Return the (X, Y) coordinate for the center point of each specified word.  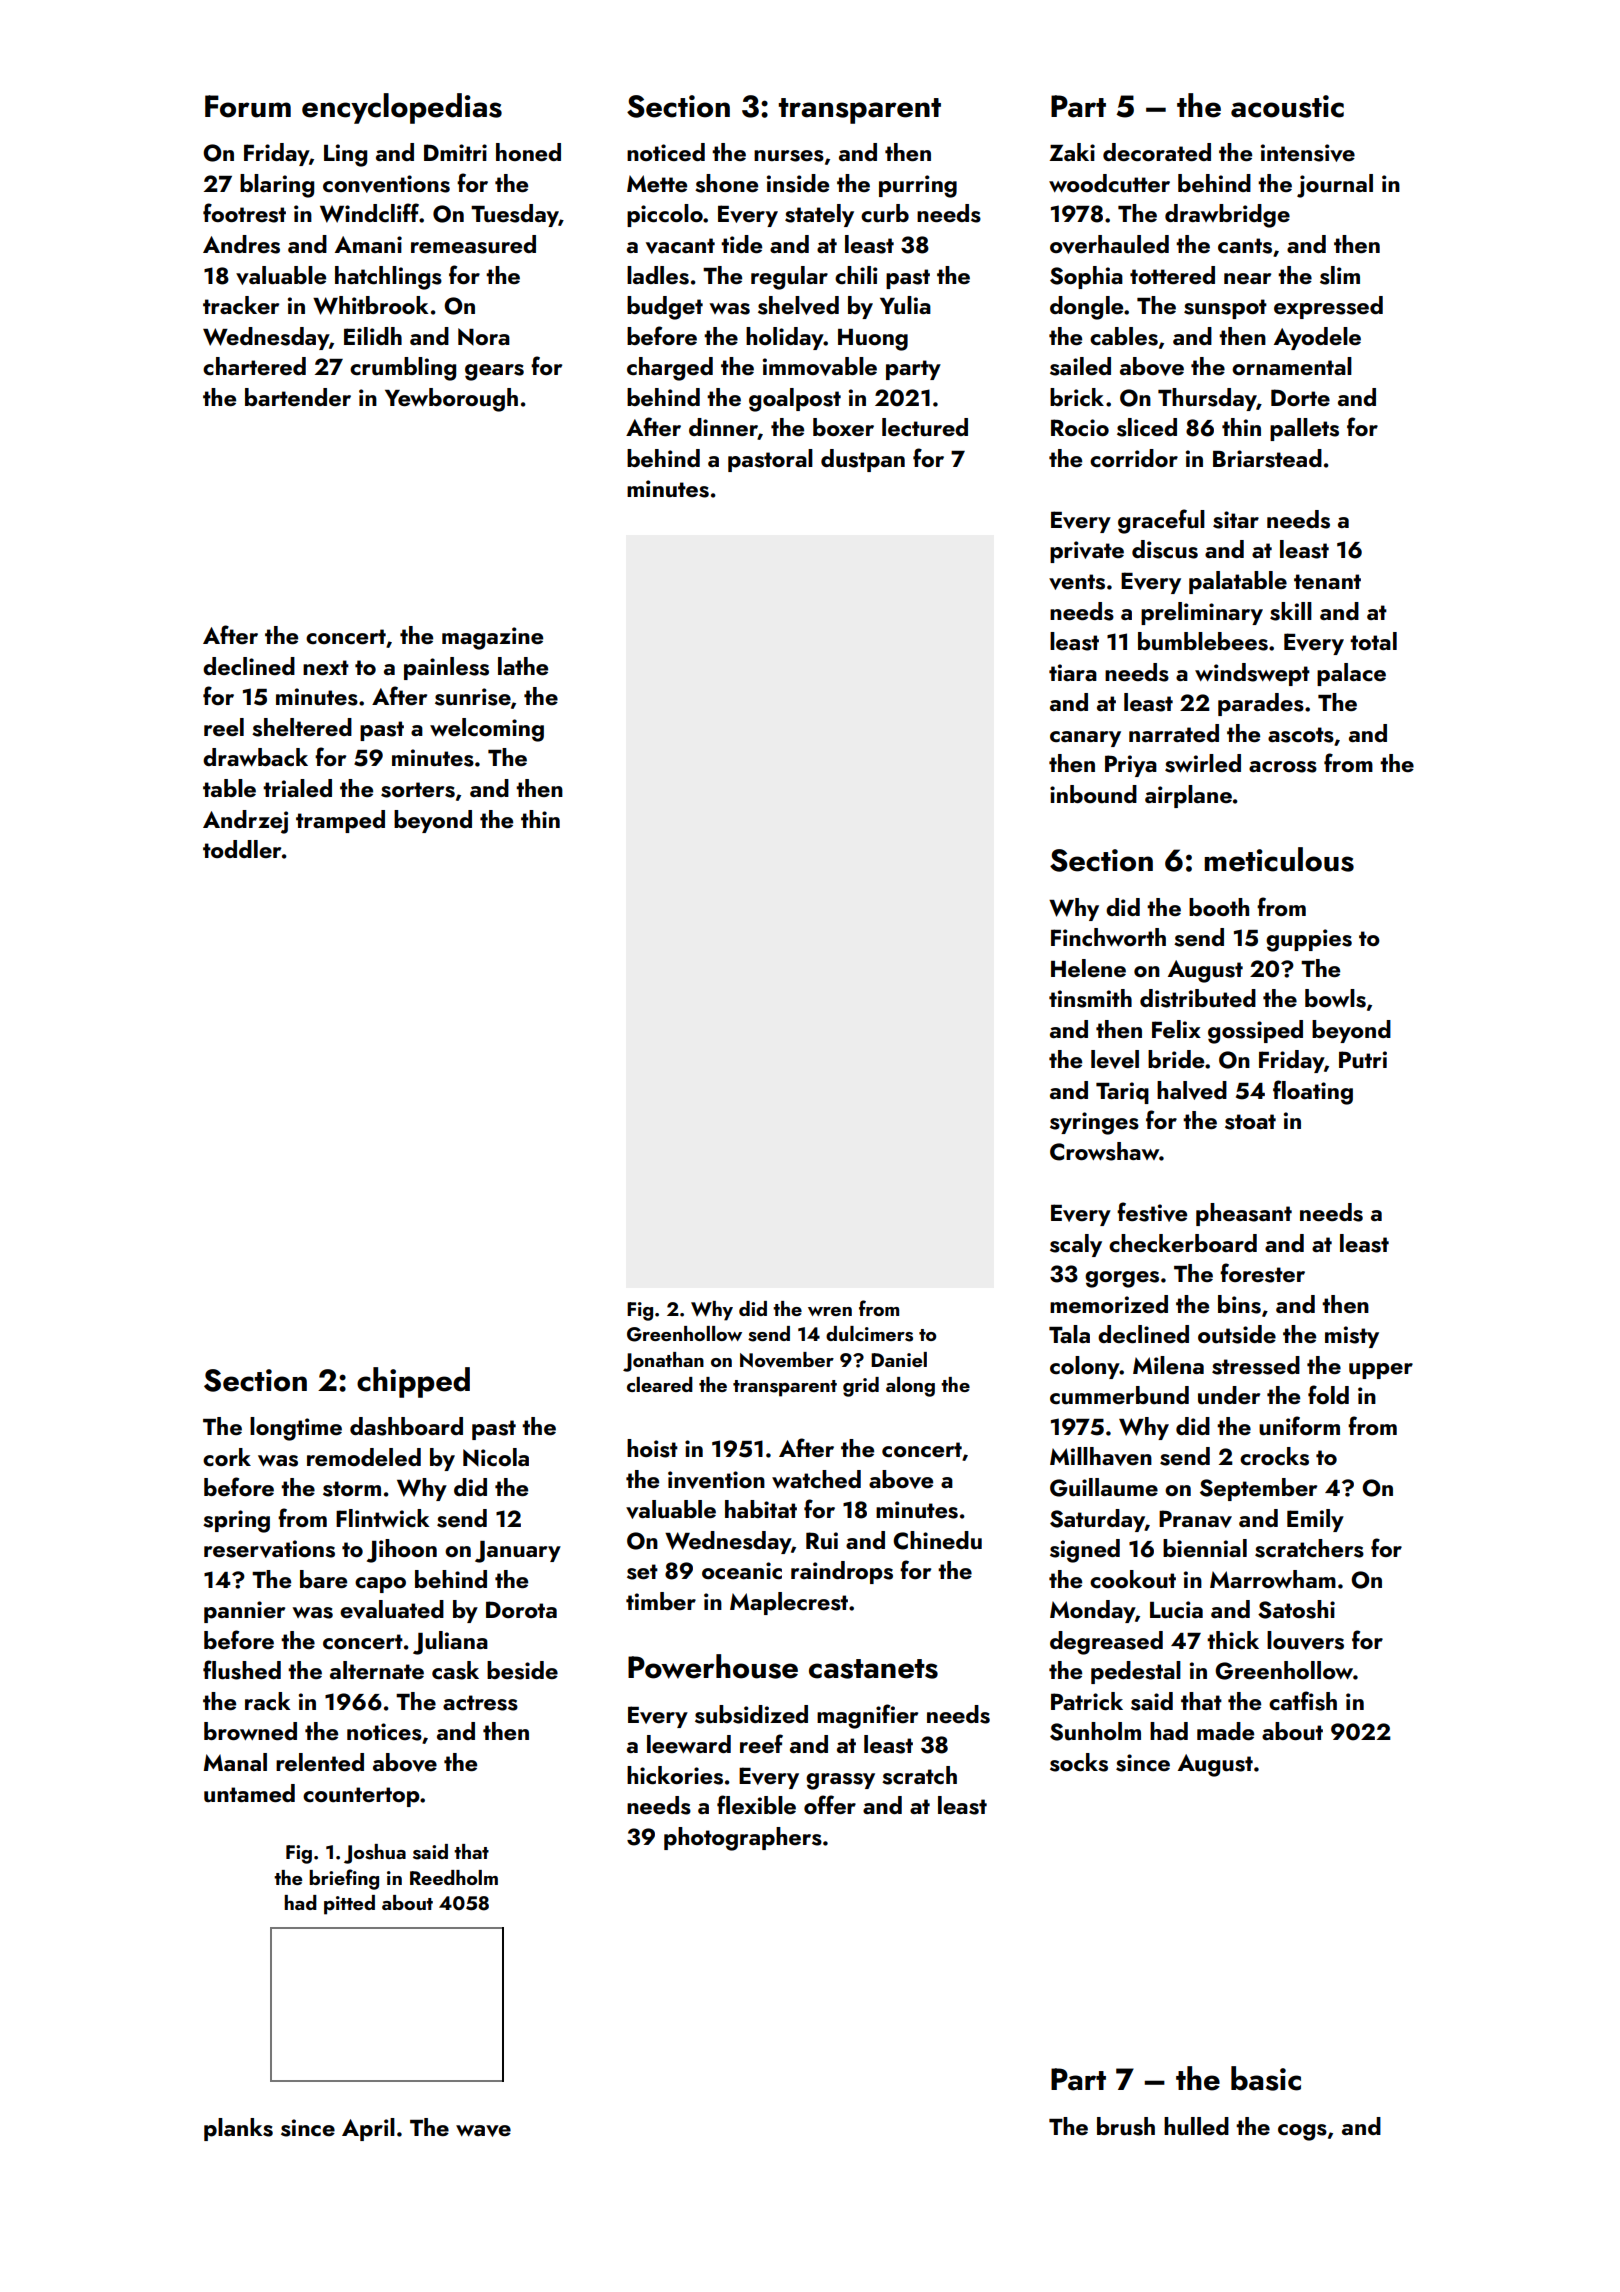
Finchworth (1108, 937)
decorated (1157, 152)
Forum (248, 106)
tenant (1327, 581)
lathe (523, 666)
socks (1079, 1762)
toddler (242, 849)
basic (1266, 2078)
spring (236, 1521)
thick (1233, 1640)
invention (716, 1480)
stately (819, 215)
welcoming (487, 730)
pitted (349, 1905)
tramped (340, 821)
